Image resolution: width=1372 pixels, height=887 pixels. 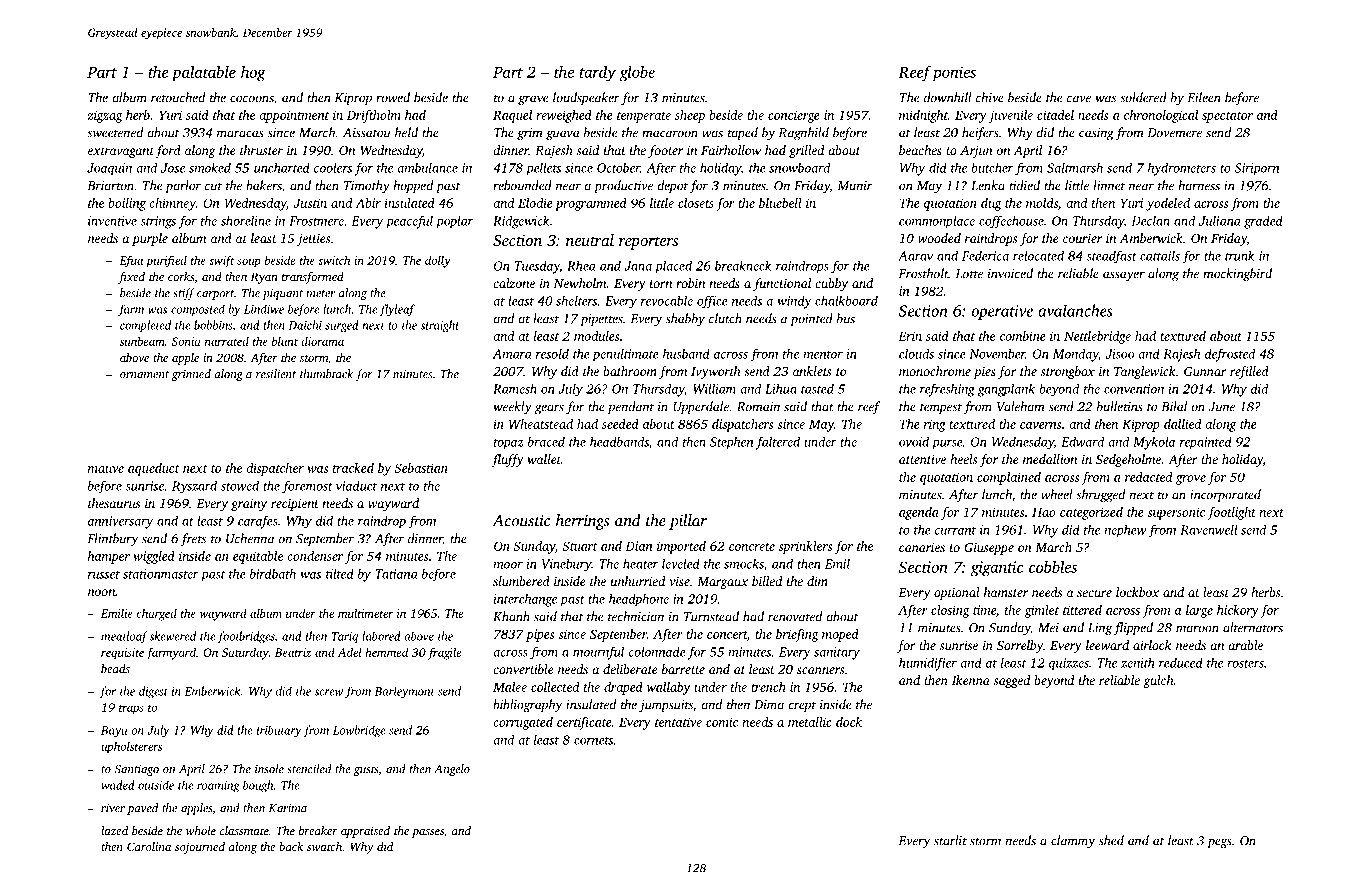 What do you see at coordinates (512, 407) in the image?
I see `weekly` at bounding box center [512, 407].
